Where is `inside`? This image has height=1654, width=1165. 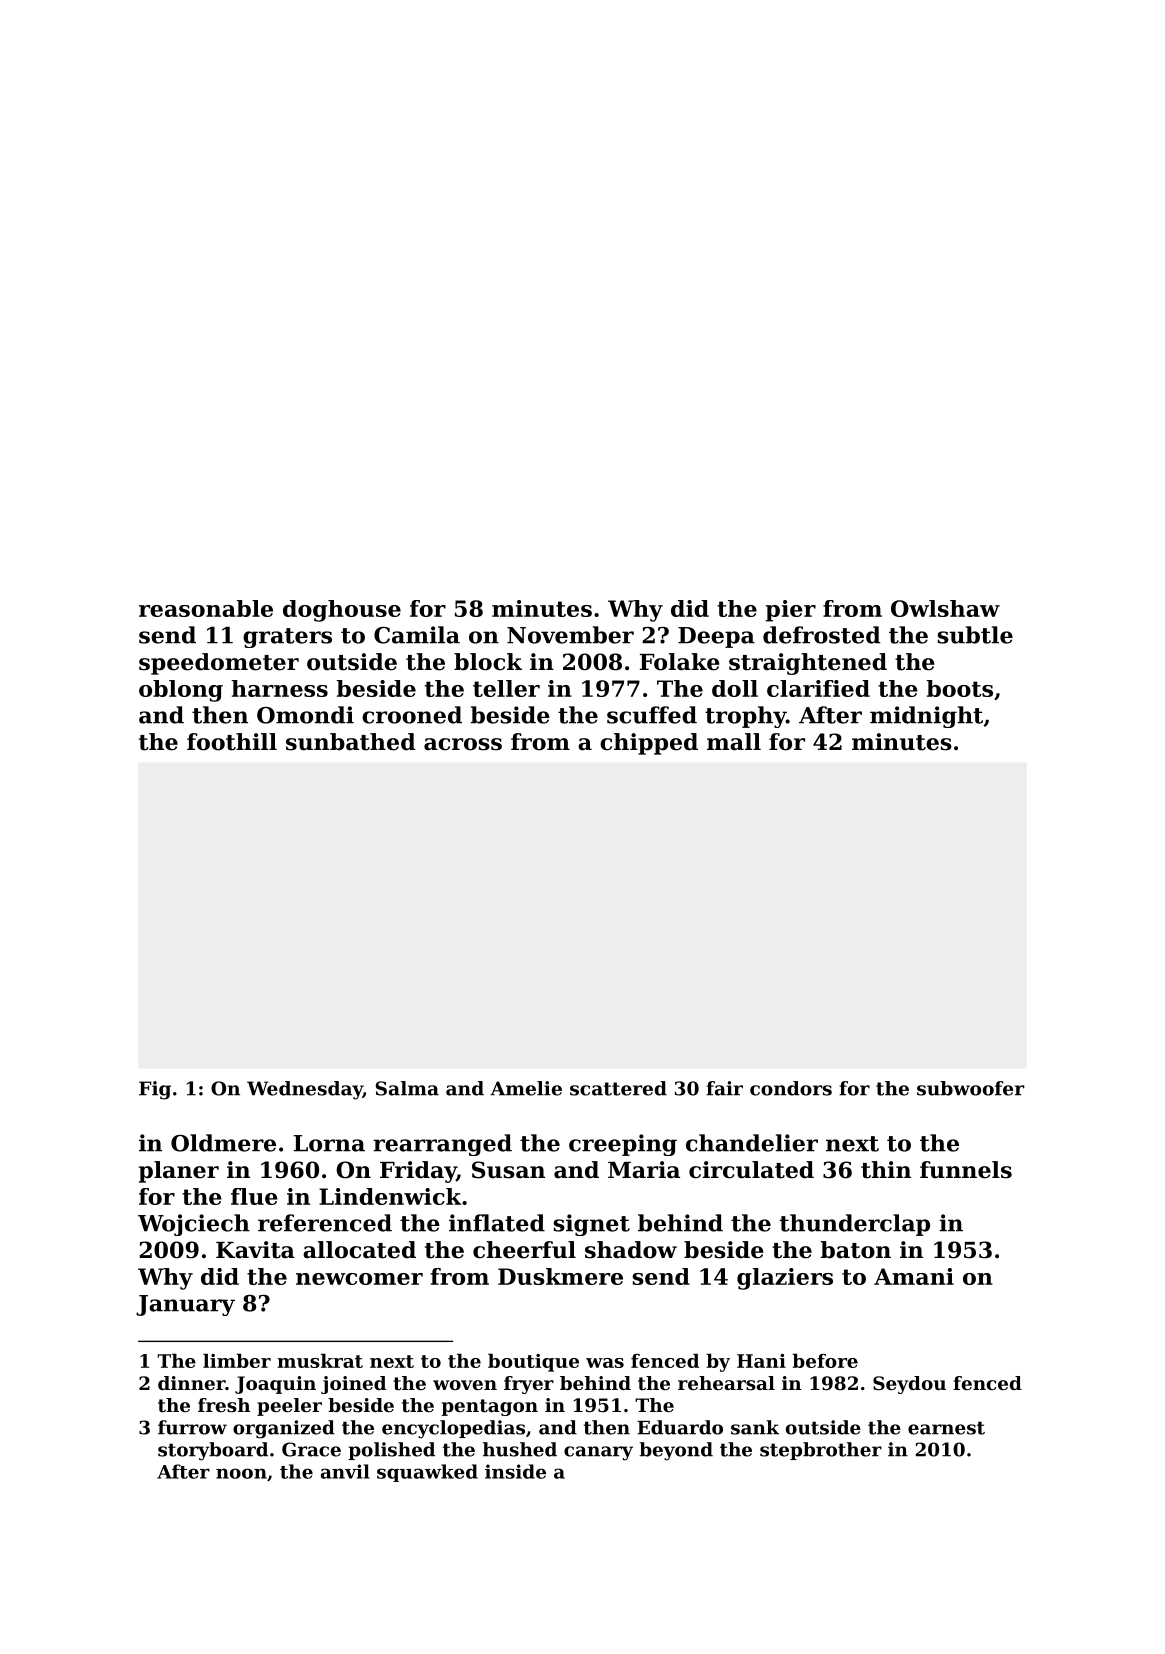
inside is located at coordinates (515, 1471).
